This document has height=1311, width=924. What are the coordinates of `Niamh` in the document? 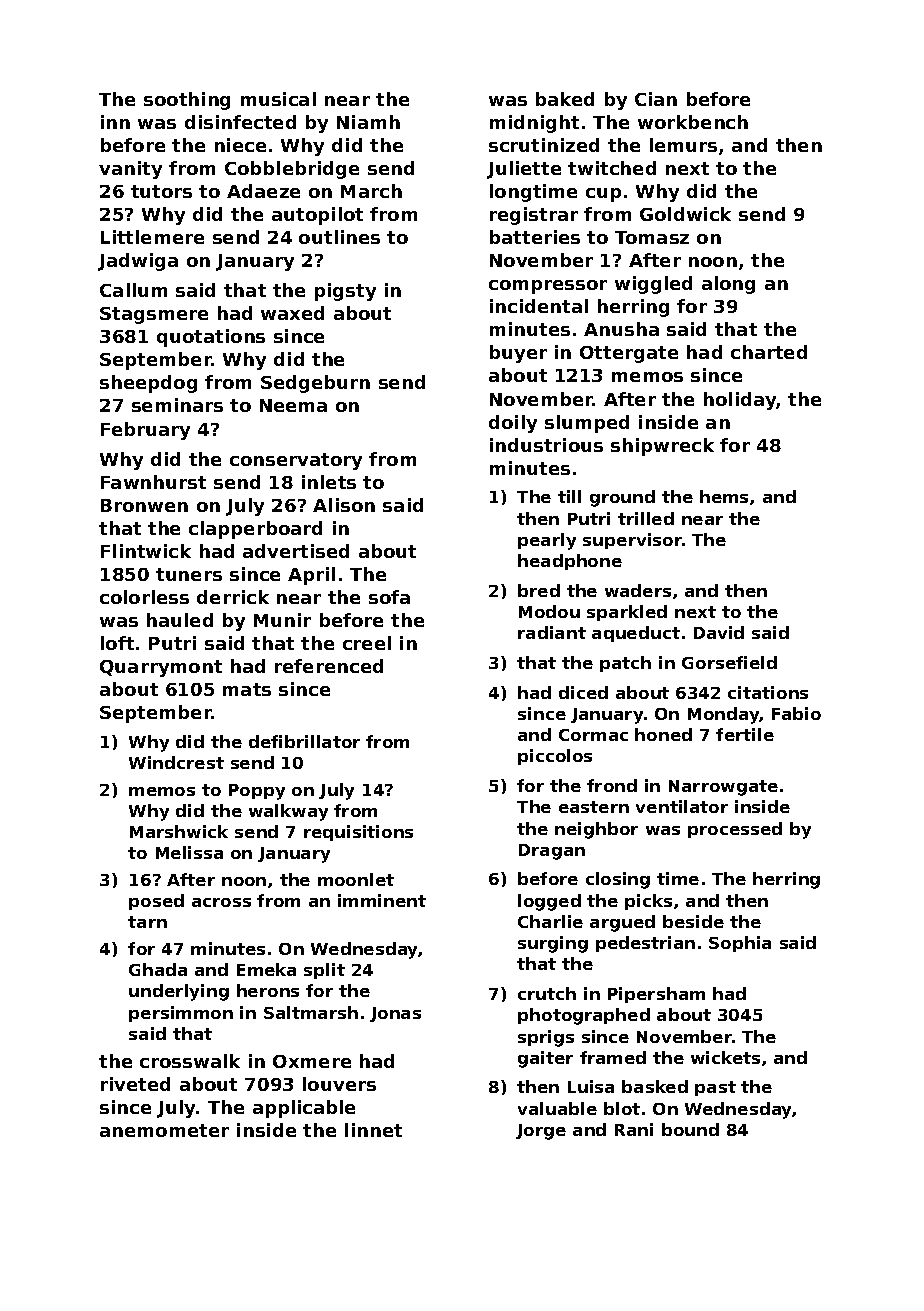 It's located at (368, 122).
